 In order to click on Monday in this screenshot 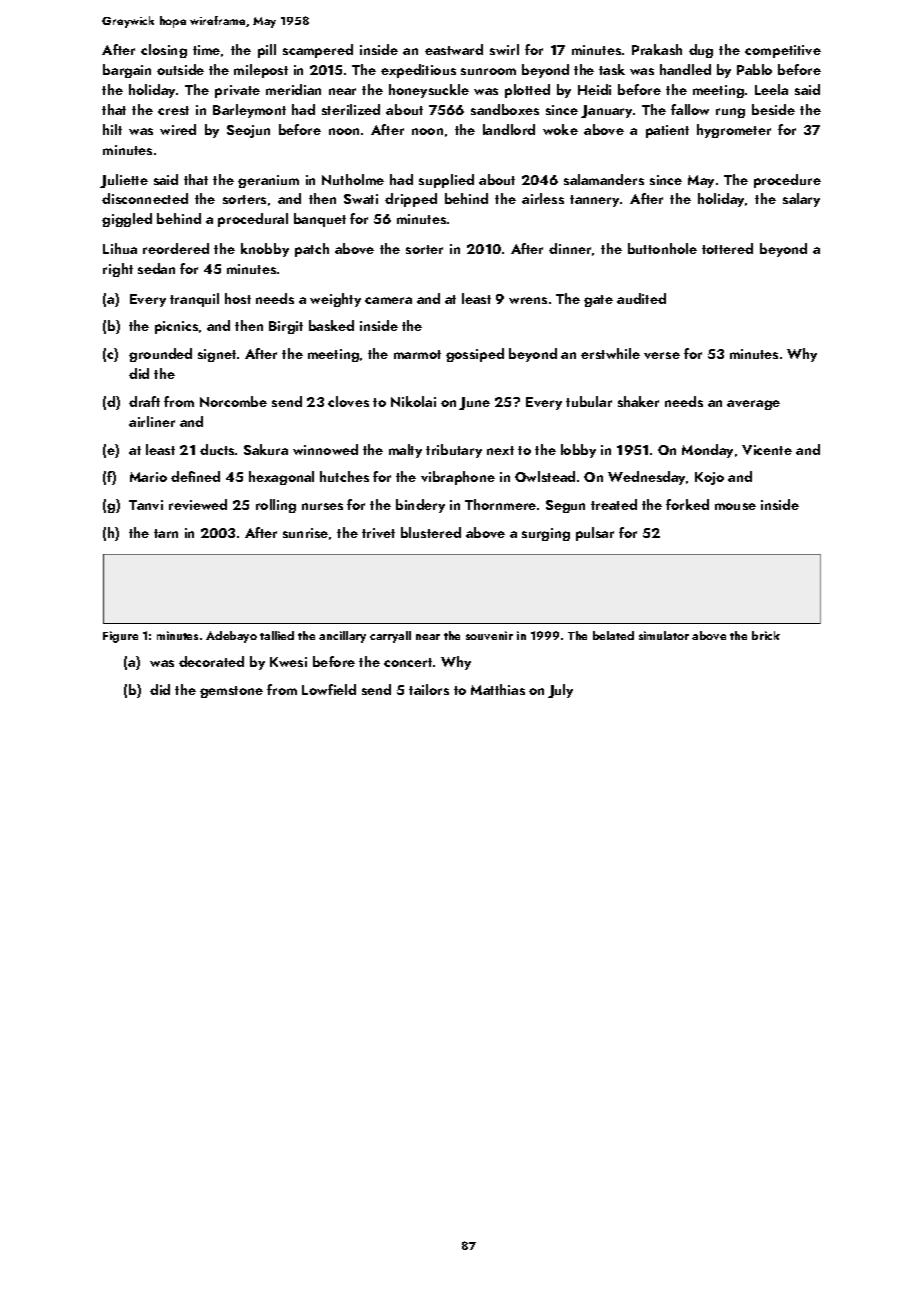, I will do `click(707, 451)`.
